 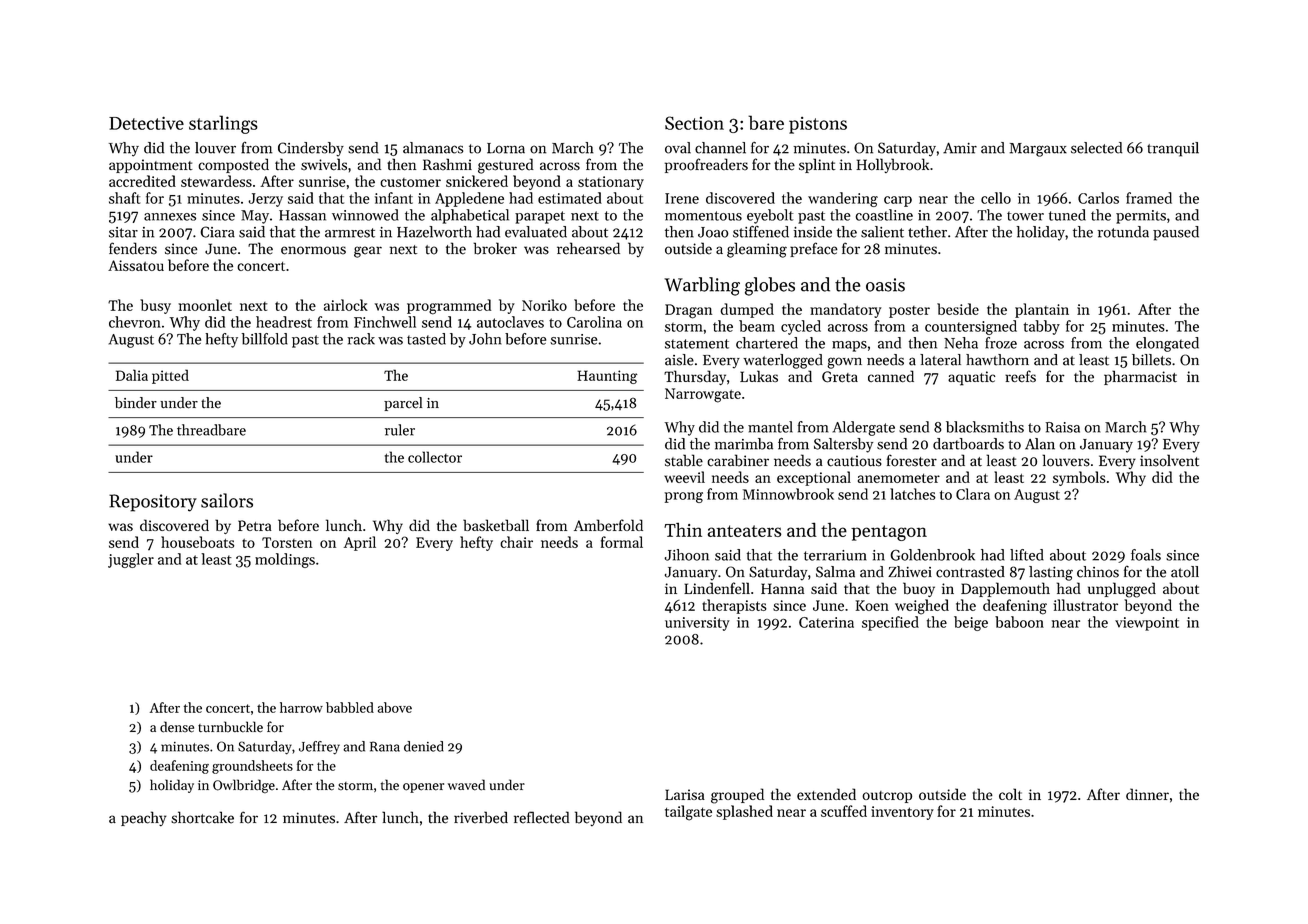 What do you see at coordinates (688, 813) in the document?
I see `tailgate` at bounding box center [688, 813].
